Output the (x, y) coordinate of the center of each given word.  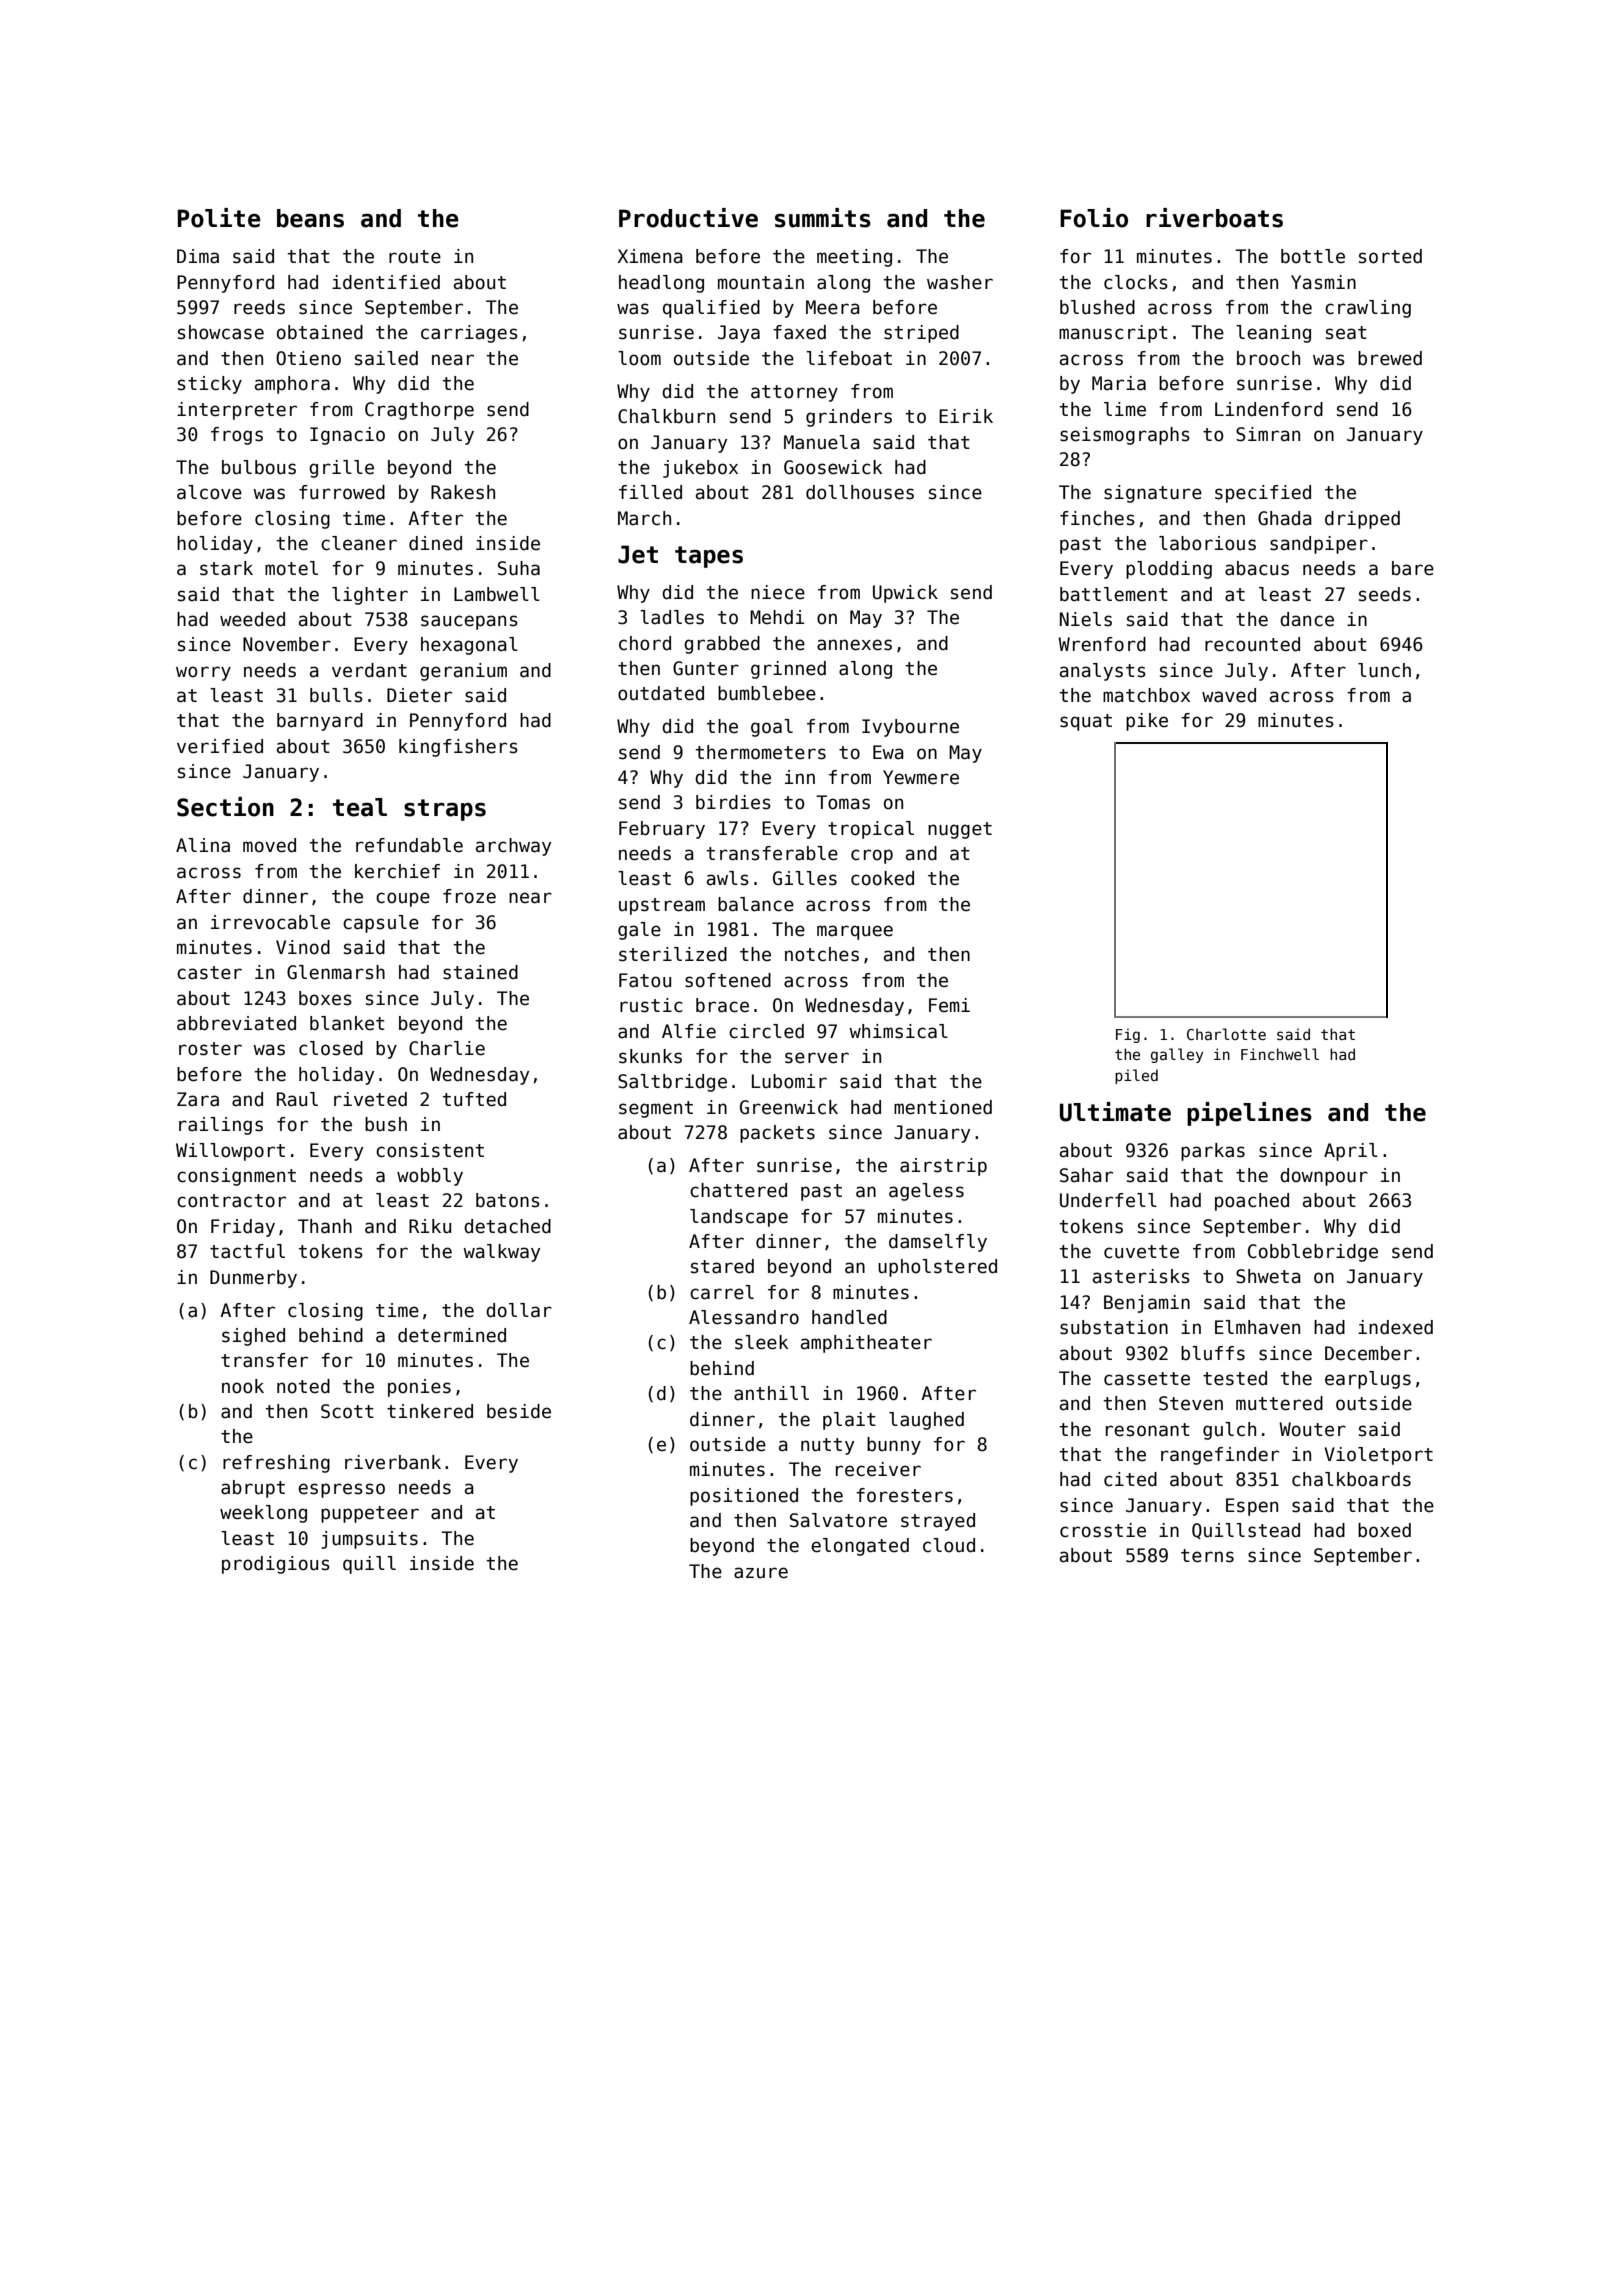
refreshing (276, 1464)
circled (766, 1031)
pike (1147, 722)
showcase (221, 332)
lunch (1384, 670)
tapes (709, 557)
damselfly (938, 1243)
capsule (381, 924)
